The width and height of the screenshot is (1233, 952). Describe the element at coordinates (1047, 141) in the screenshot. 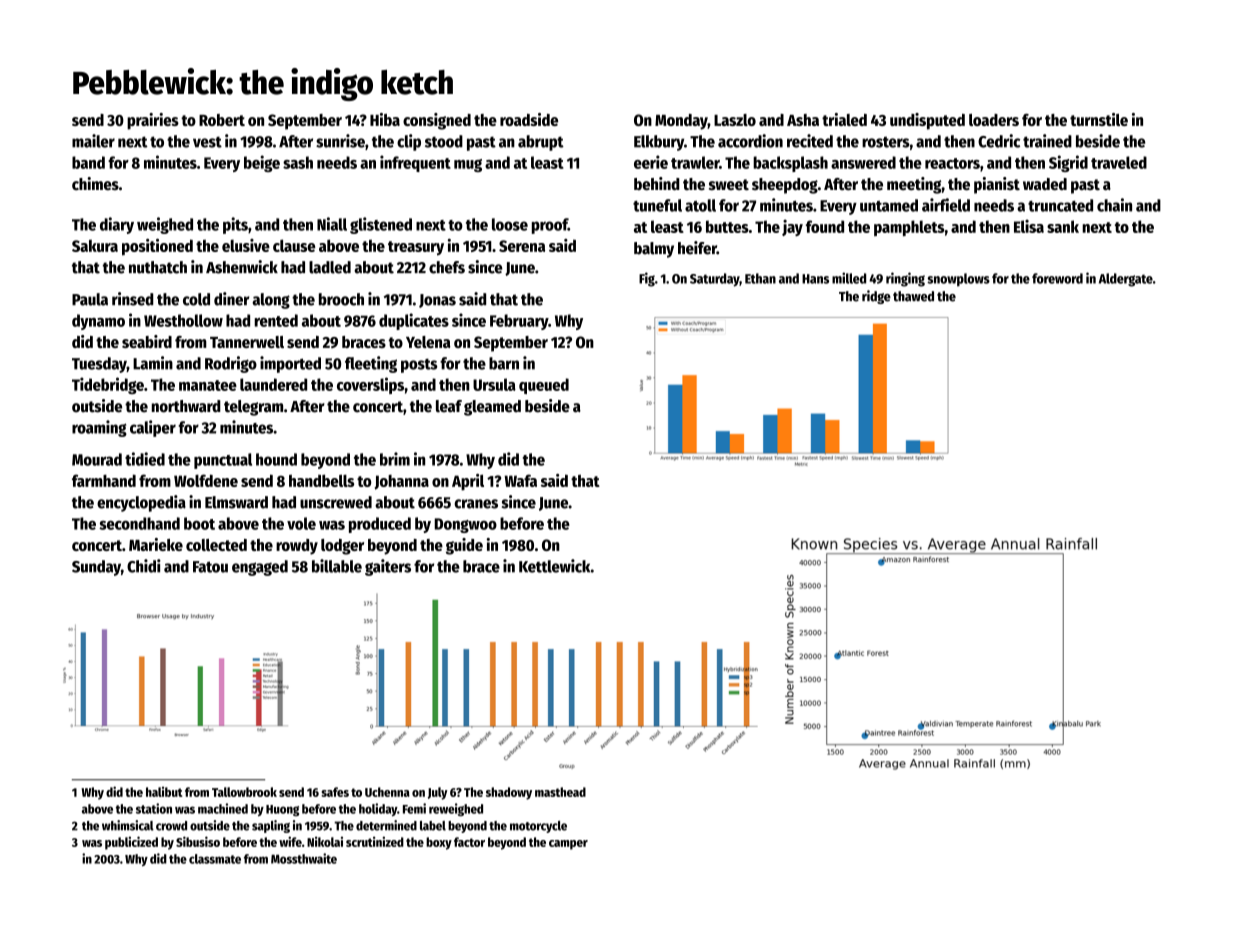

I see `trained` at that location.
